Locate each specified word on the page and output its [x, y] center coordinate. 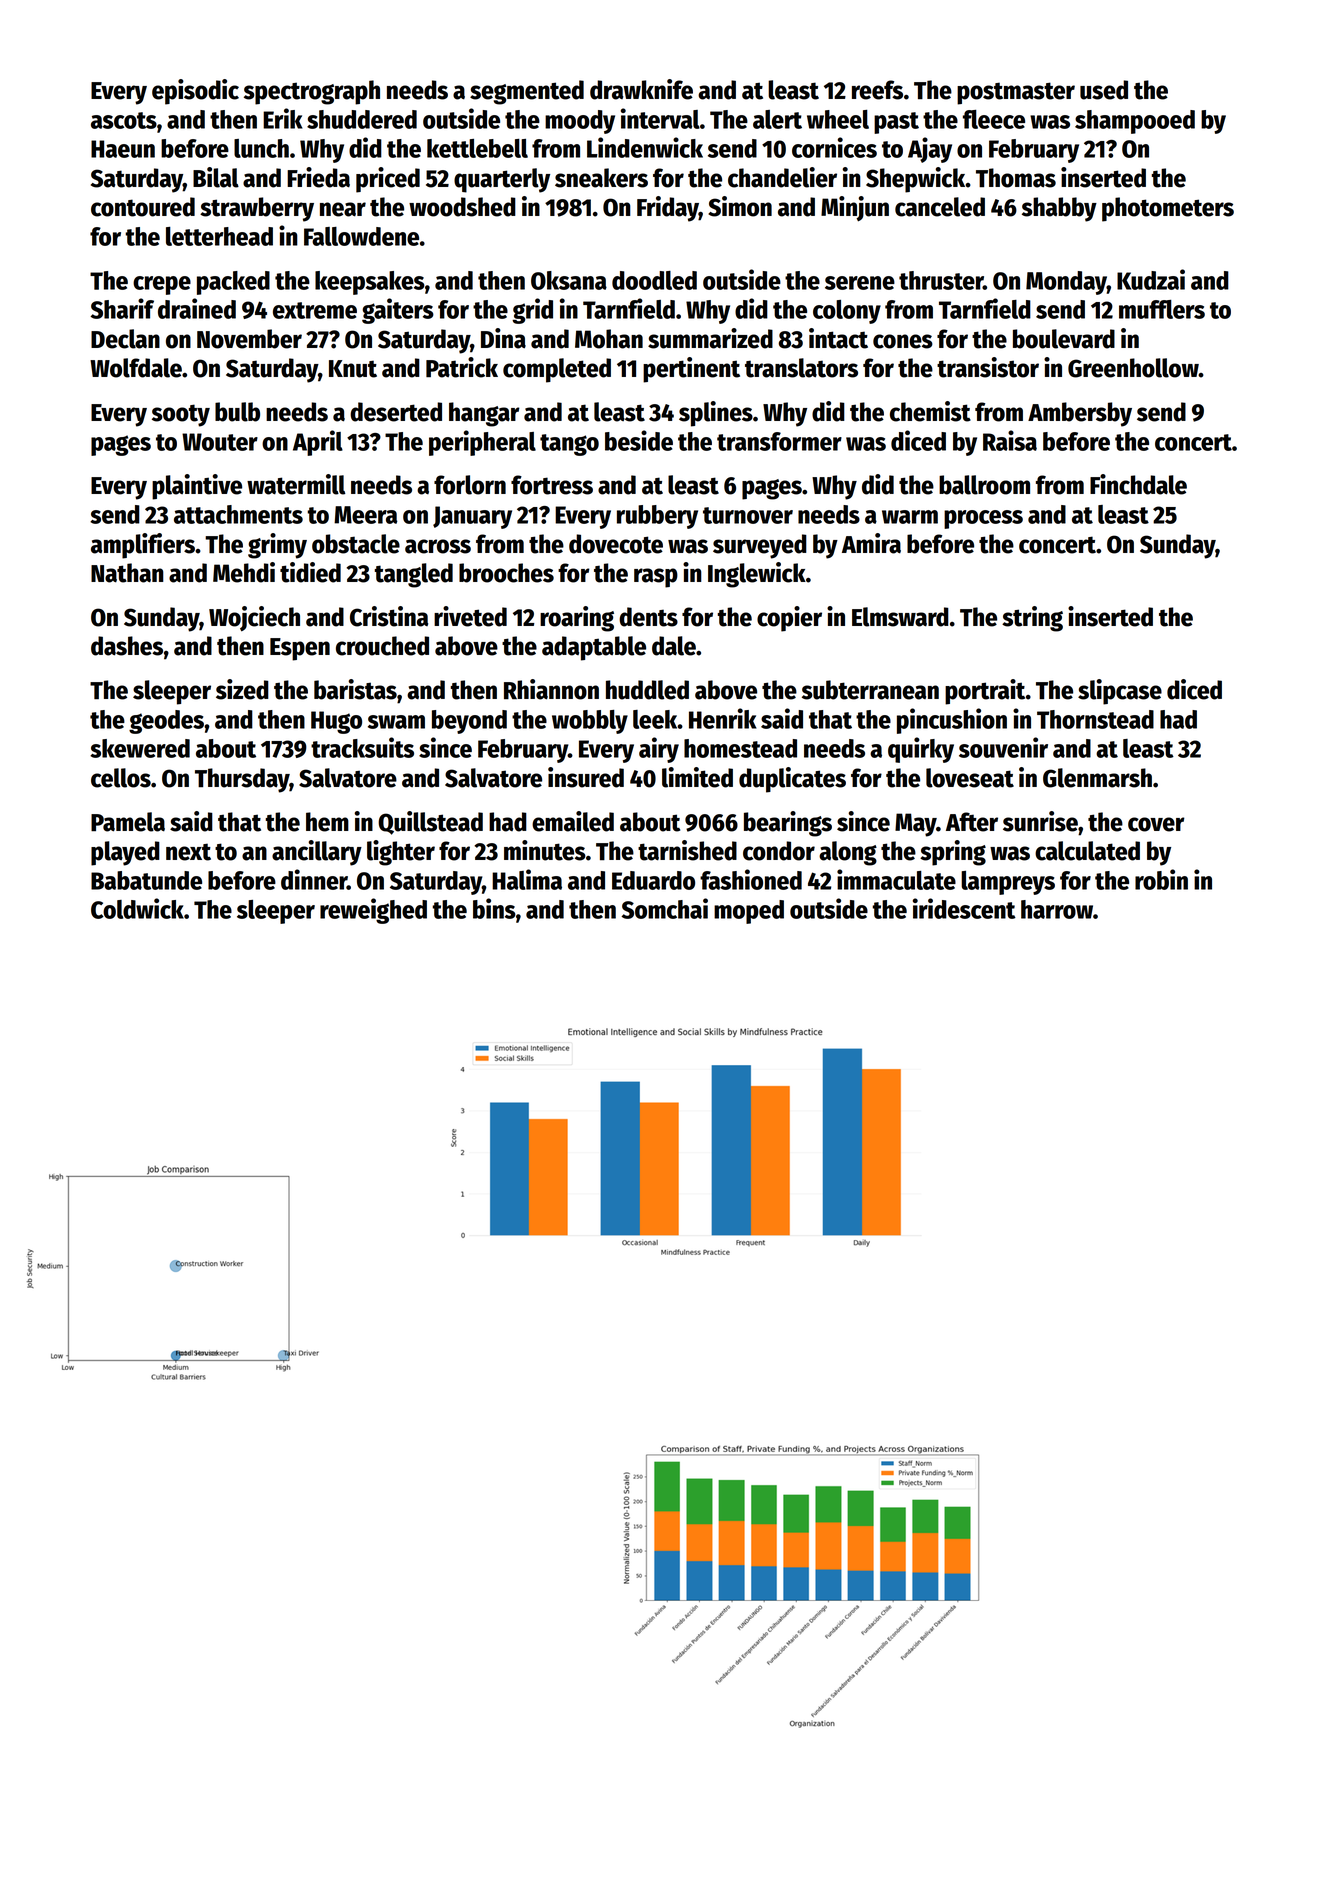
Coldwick [137, 908]
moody [580, 122]
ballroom [984, 485]
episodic [195, 92]
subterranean [870, 690]
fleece [994, 119]
